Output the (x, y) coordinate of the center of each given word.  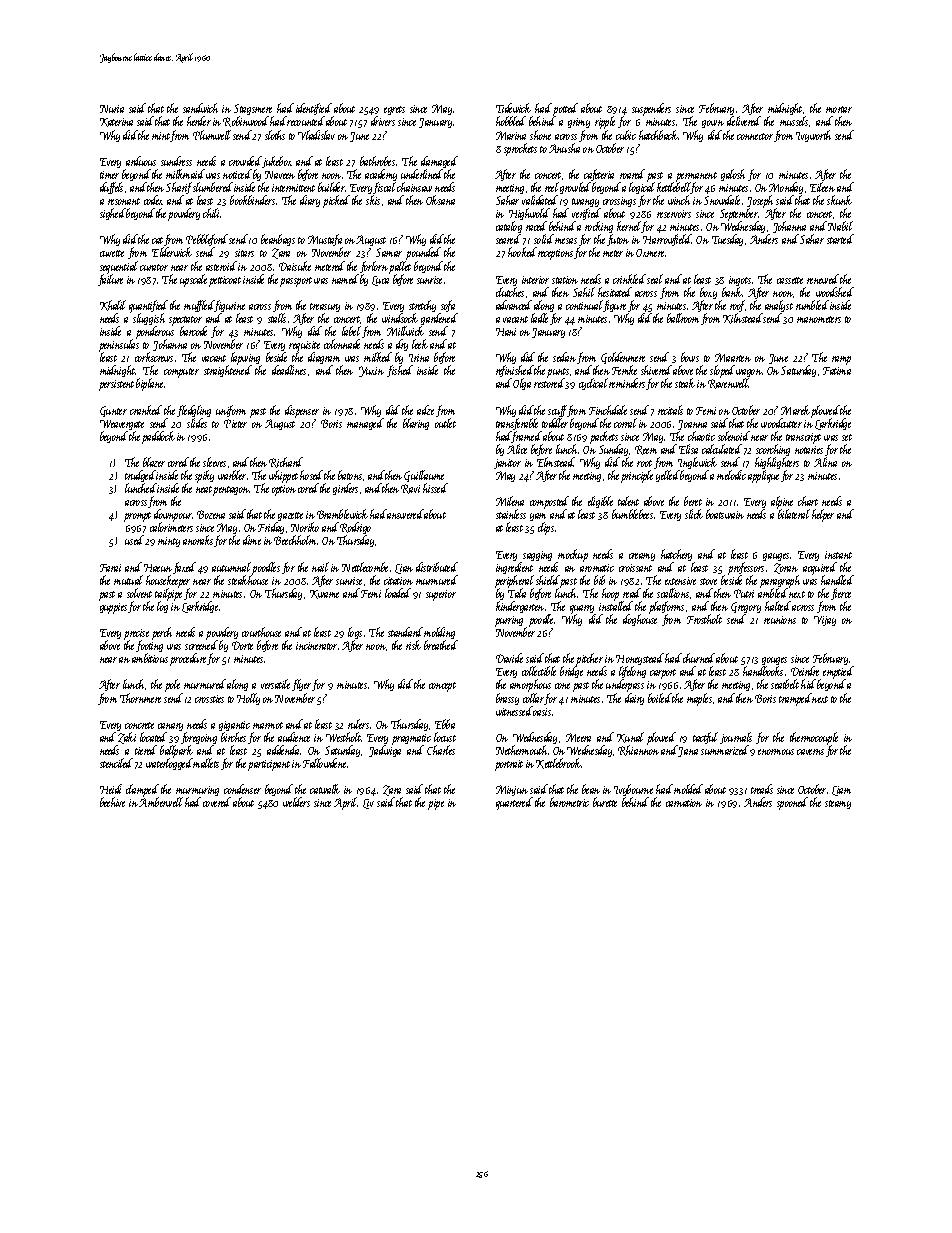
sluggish (149, 319)
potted (565, 110)
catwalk (325, 789)
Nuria (112, 109)
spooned (792, 803)
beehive (112, 802)
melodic (731, 475)
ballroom (683, 318)
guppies (113, 608)
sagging (537, 556)
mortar (839, 109)
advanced (514, 305)
